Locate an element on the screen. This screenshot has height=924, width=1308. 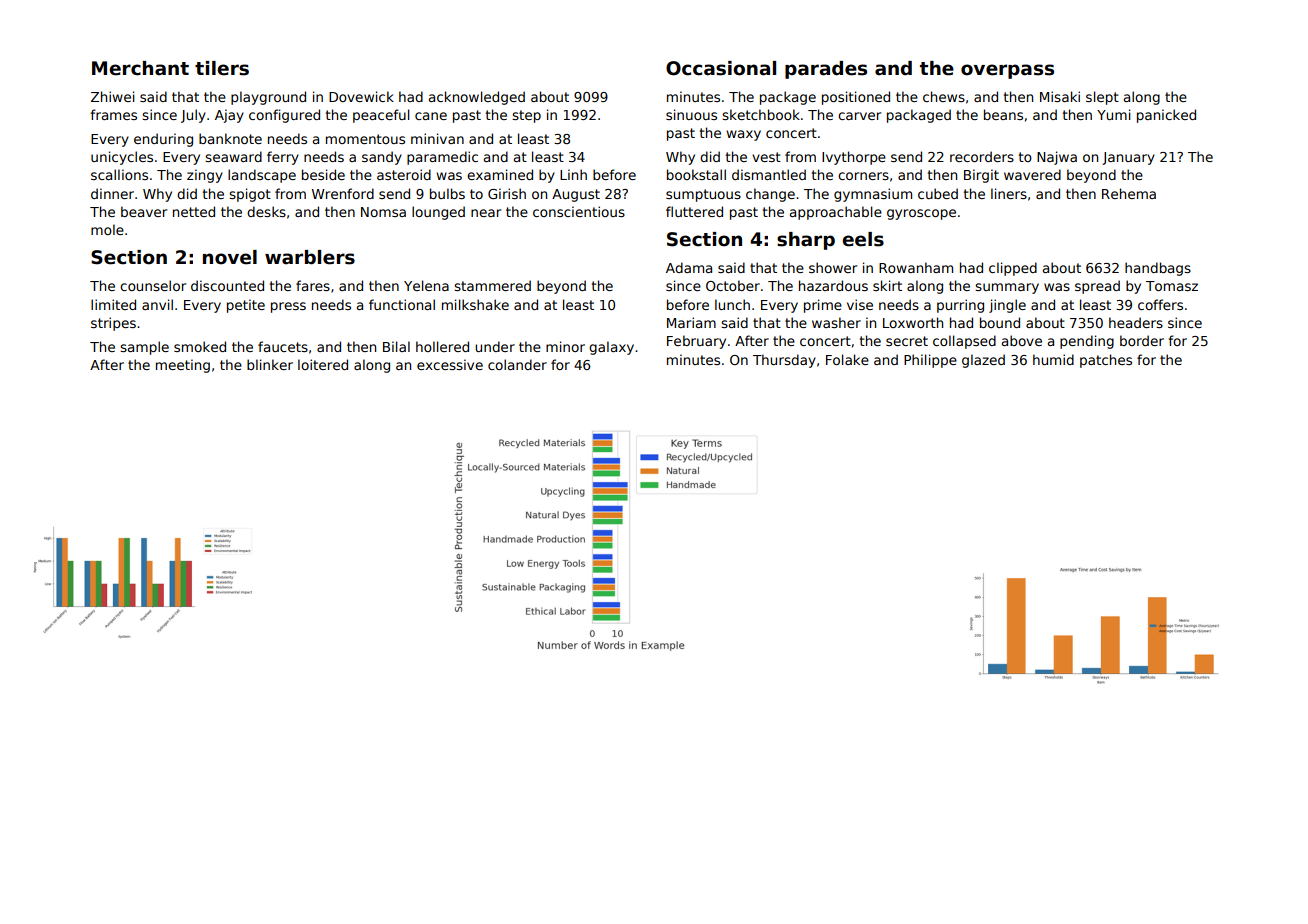
tilers is located at coordinates (222, 68).
